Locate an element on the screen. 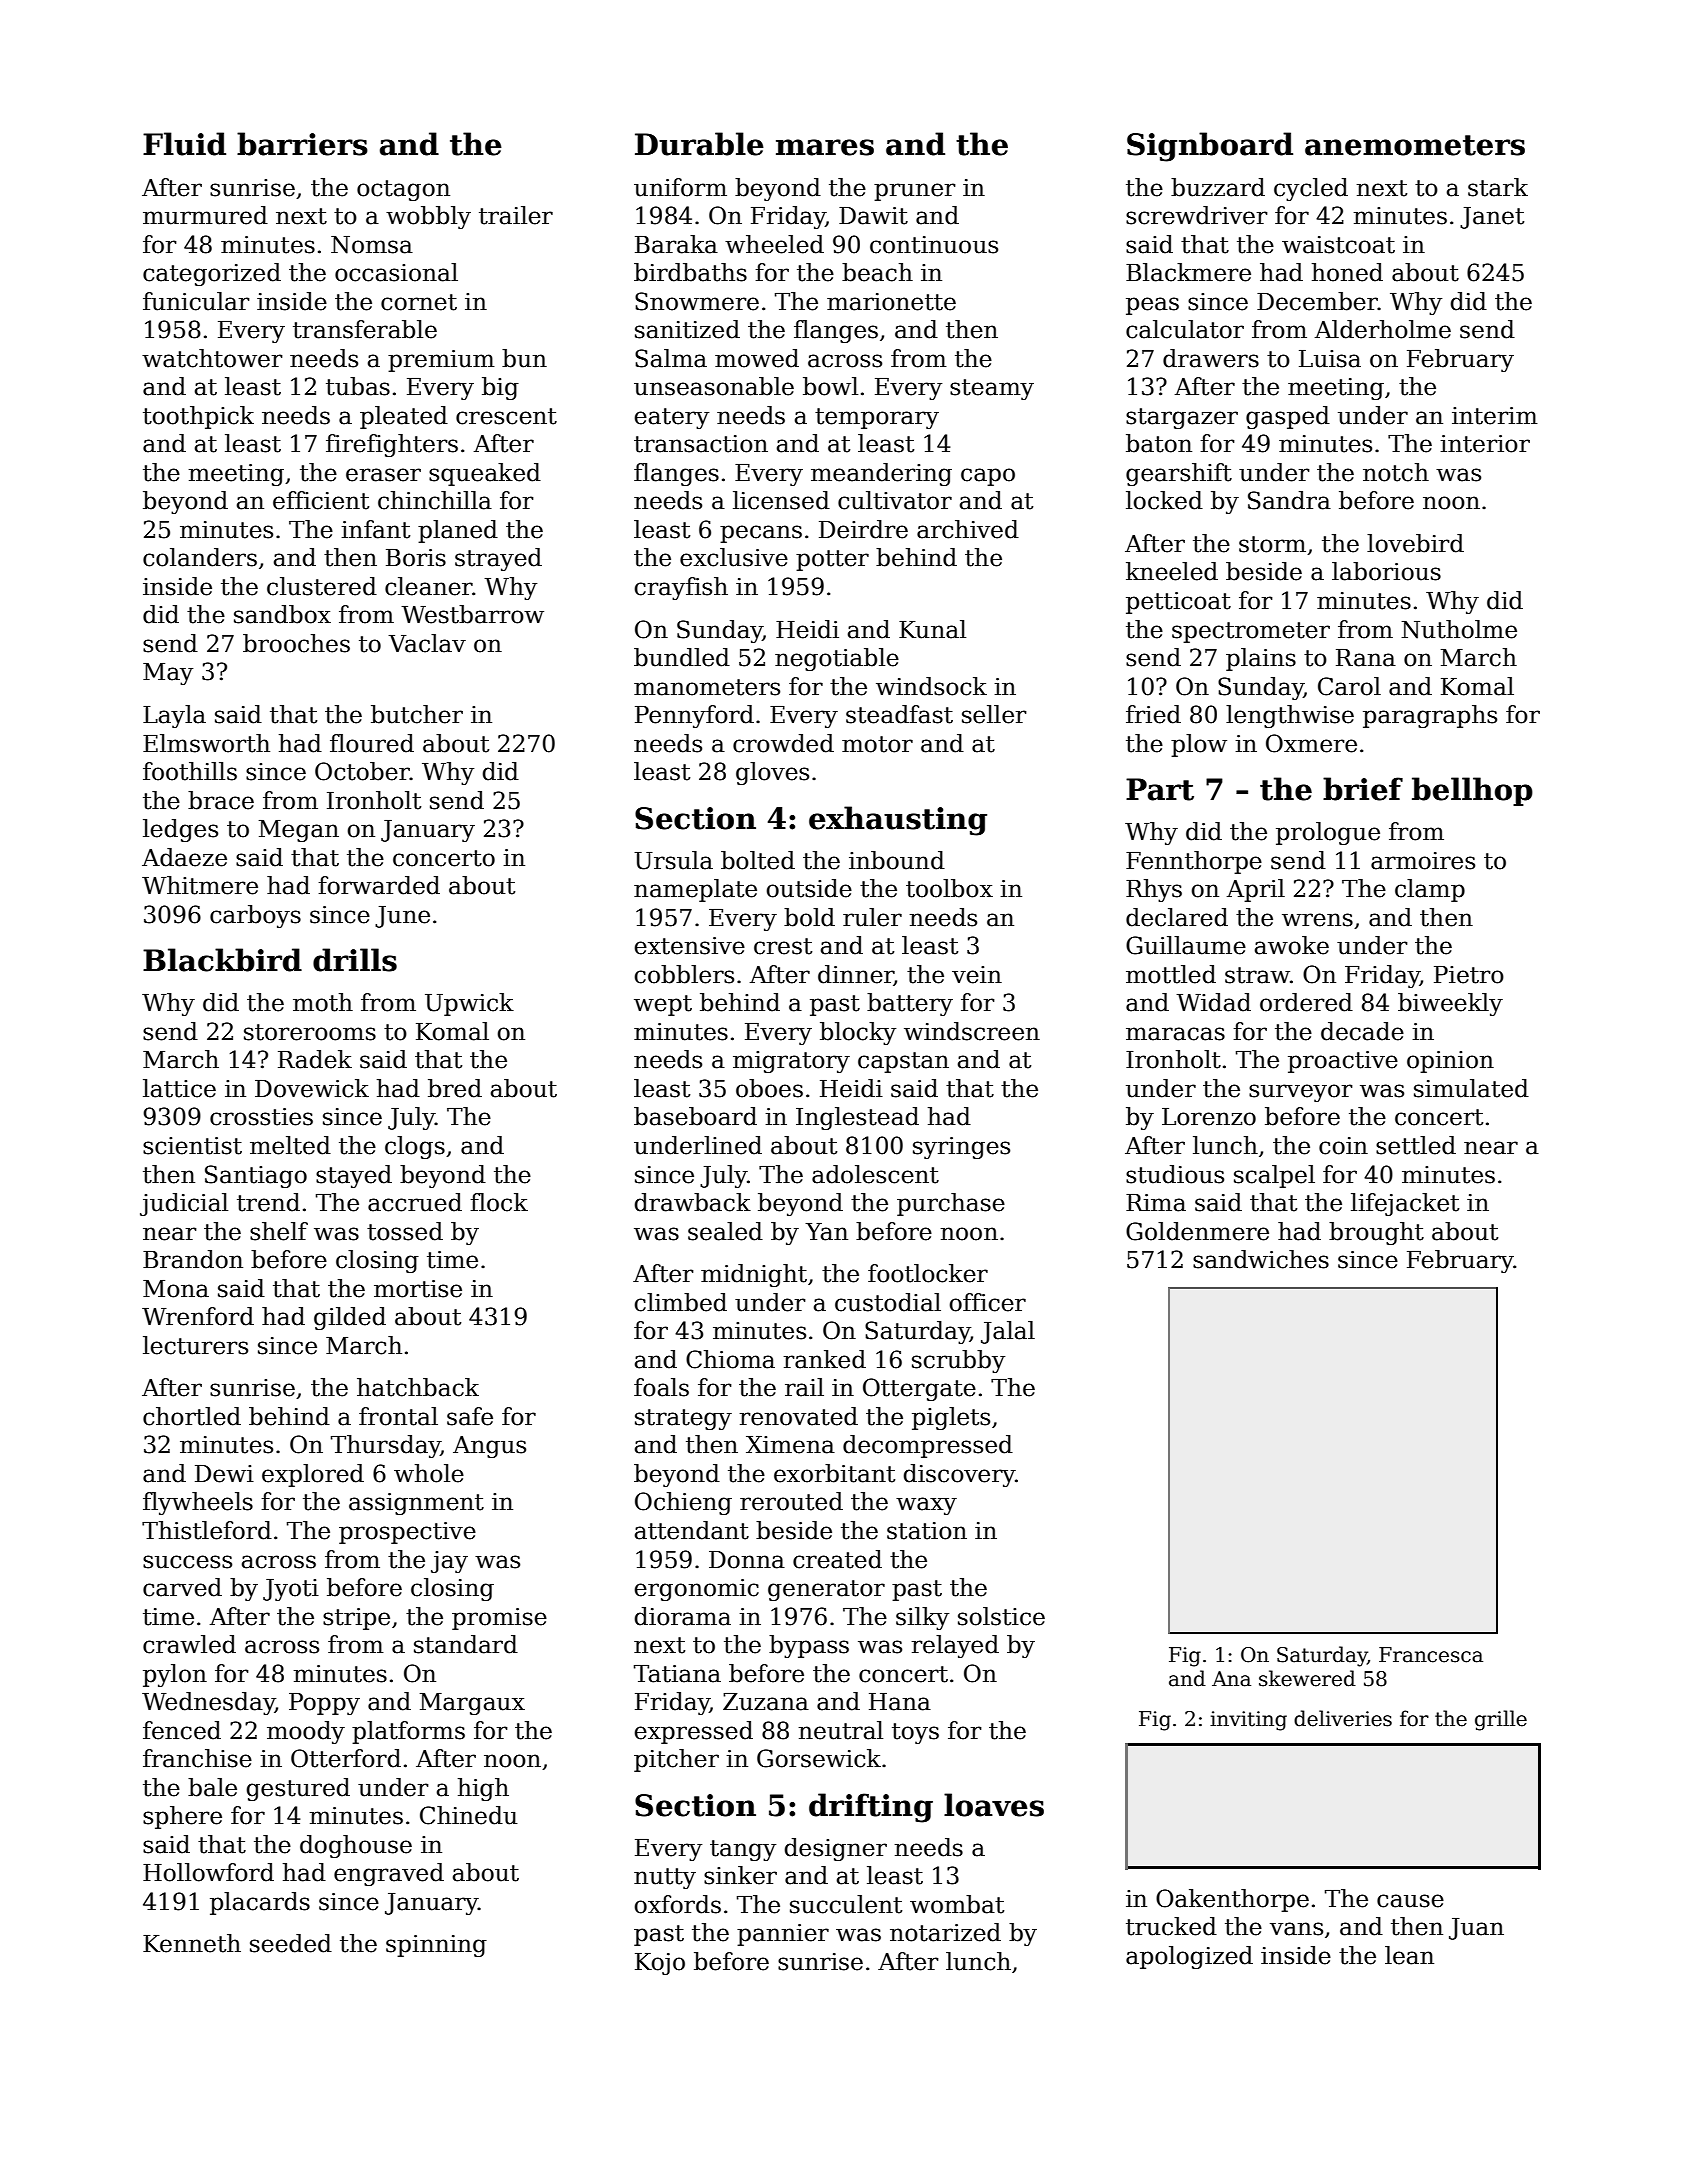 This screenshot has height=2178, width=1683. Ursula is located at coordinates (673, 860).
